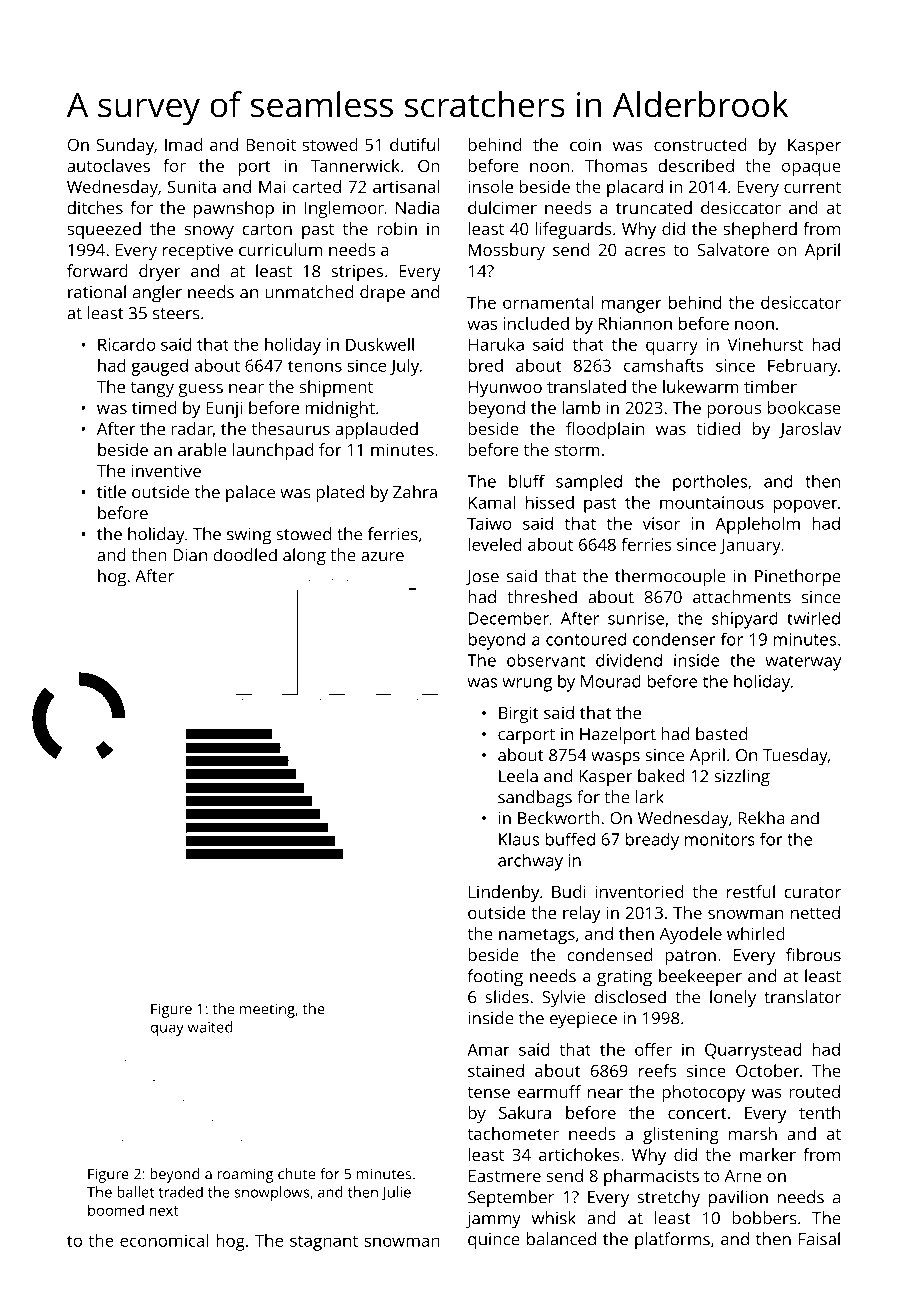 The height and width of the document is (1316, 908). What do you see at coordinates (810, 430) in the document?
I see `Jaroslav` at bounding box center [810, 430].
